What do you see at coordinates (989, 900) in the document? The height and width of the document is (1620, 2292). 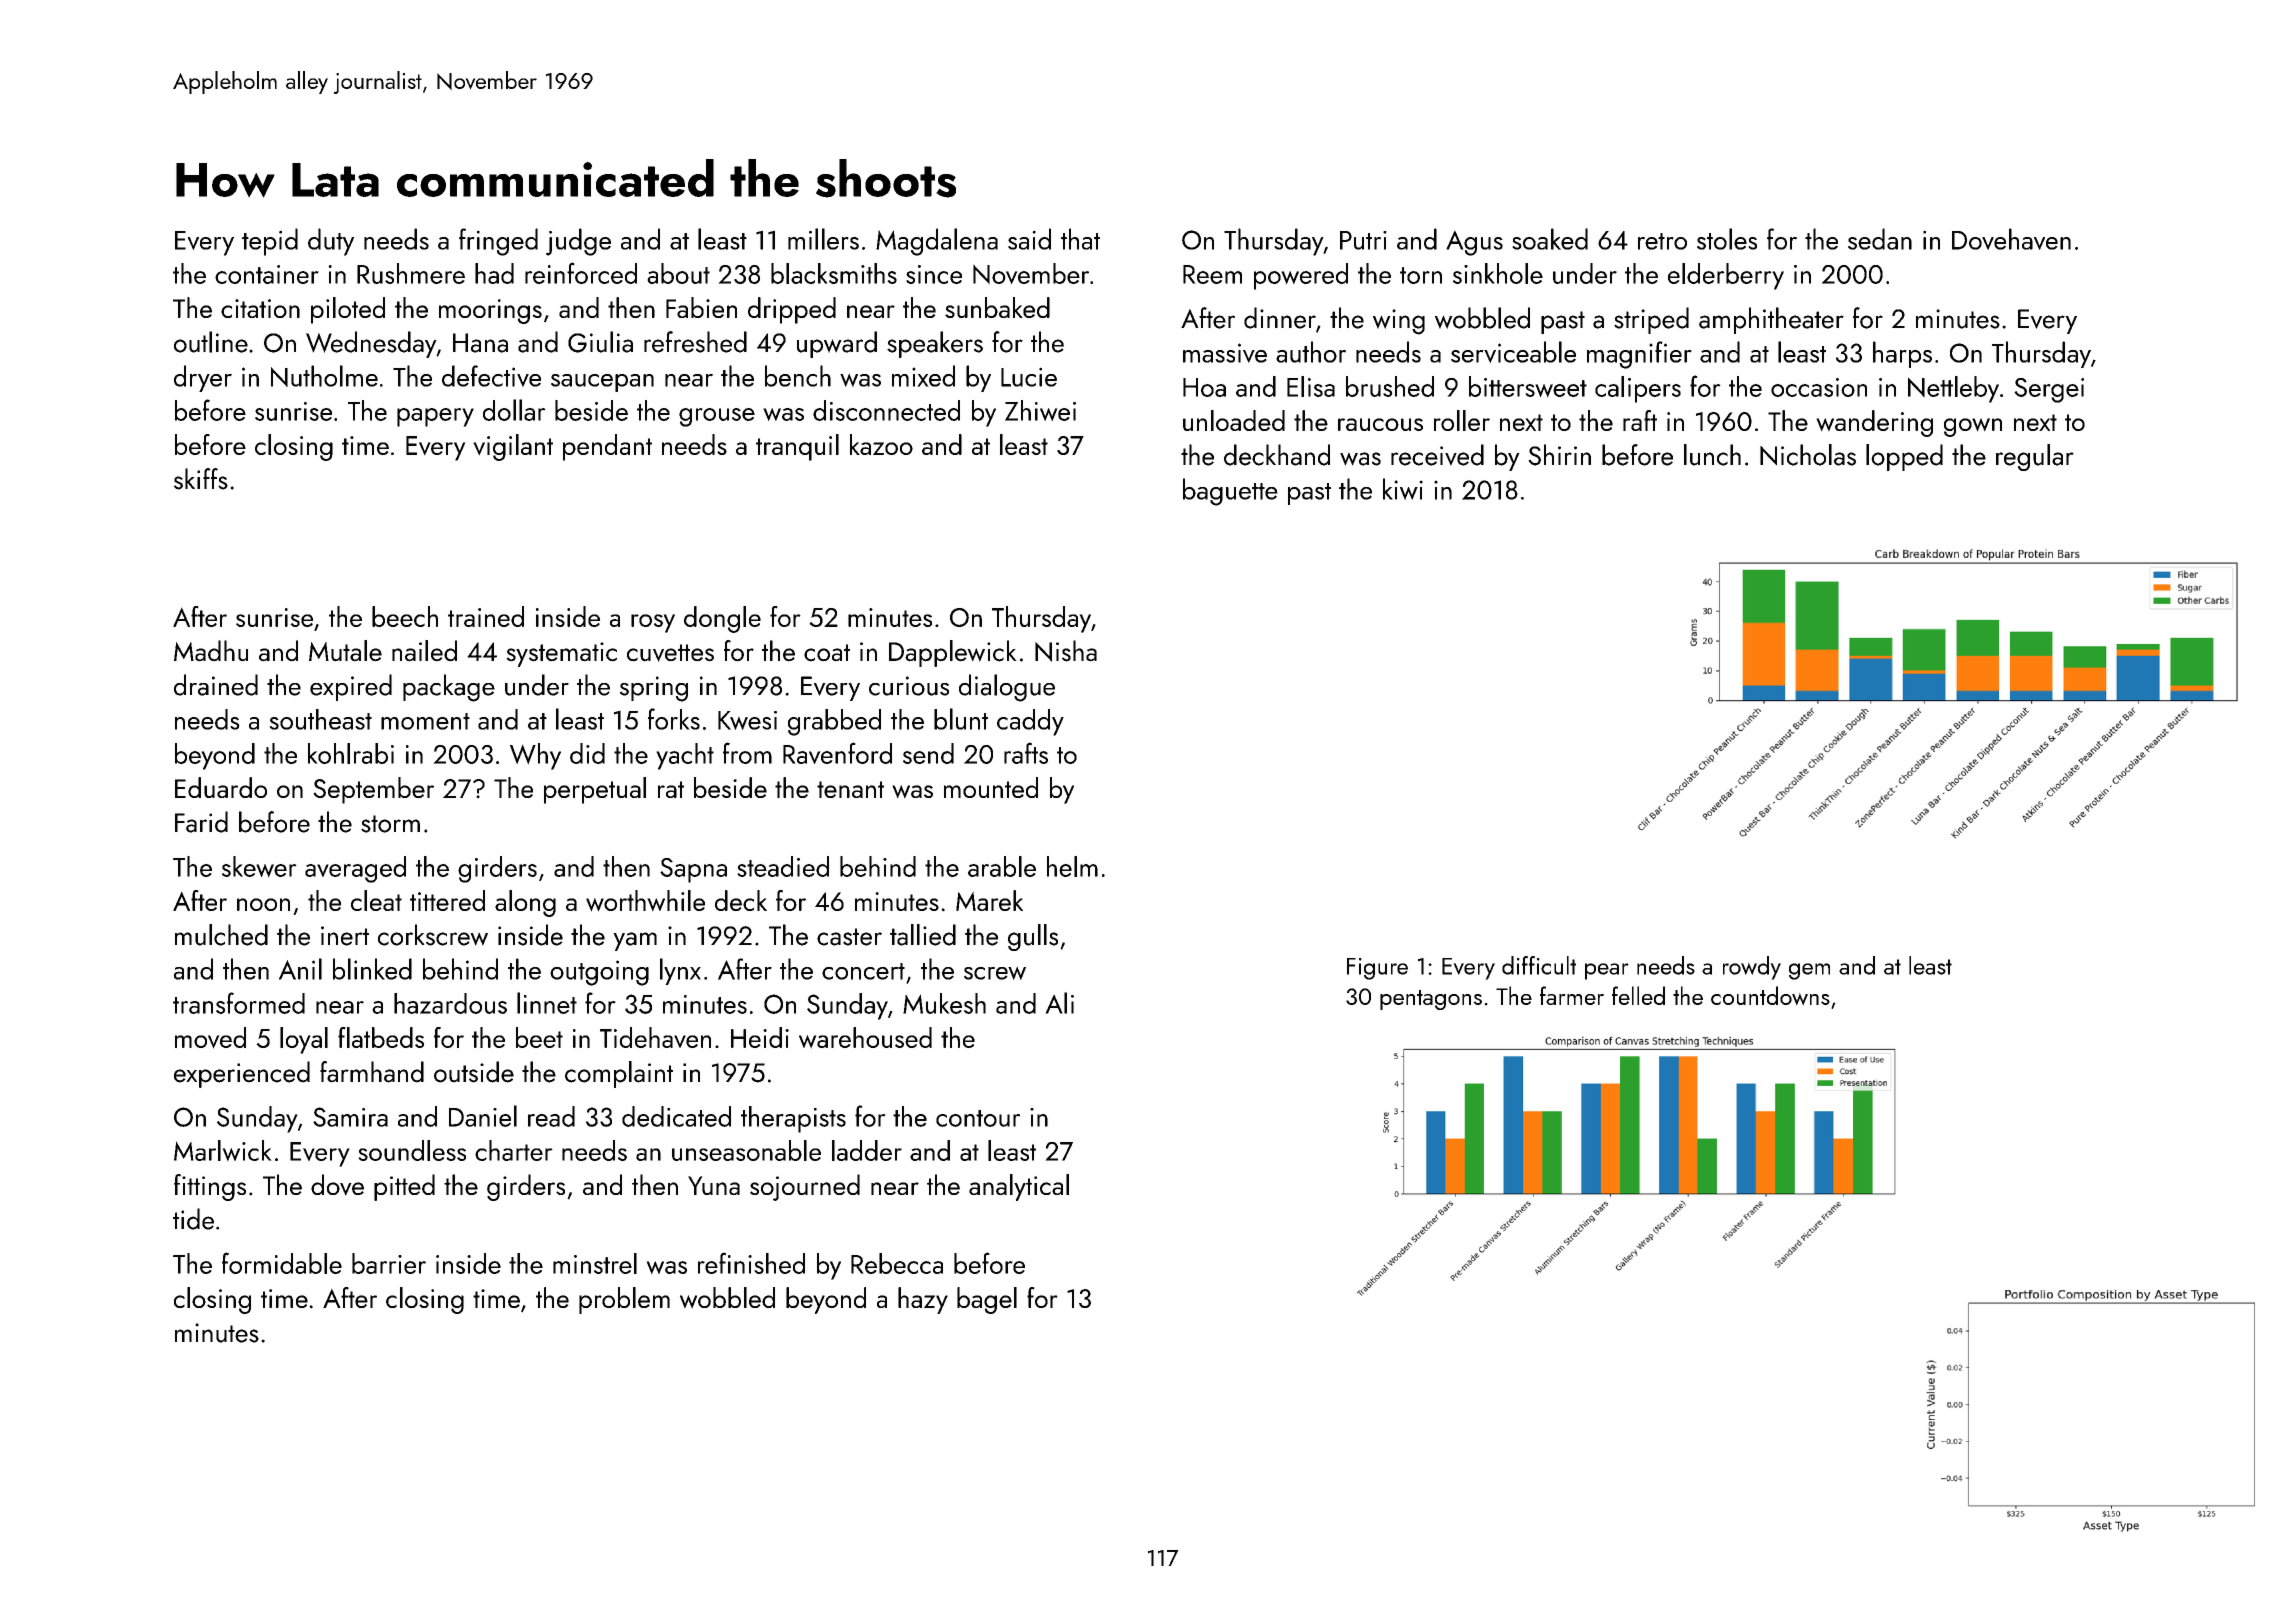 I see `Marek` at bounding box center [989, 900].
